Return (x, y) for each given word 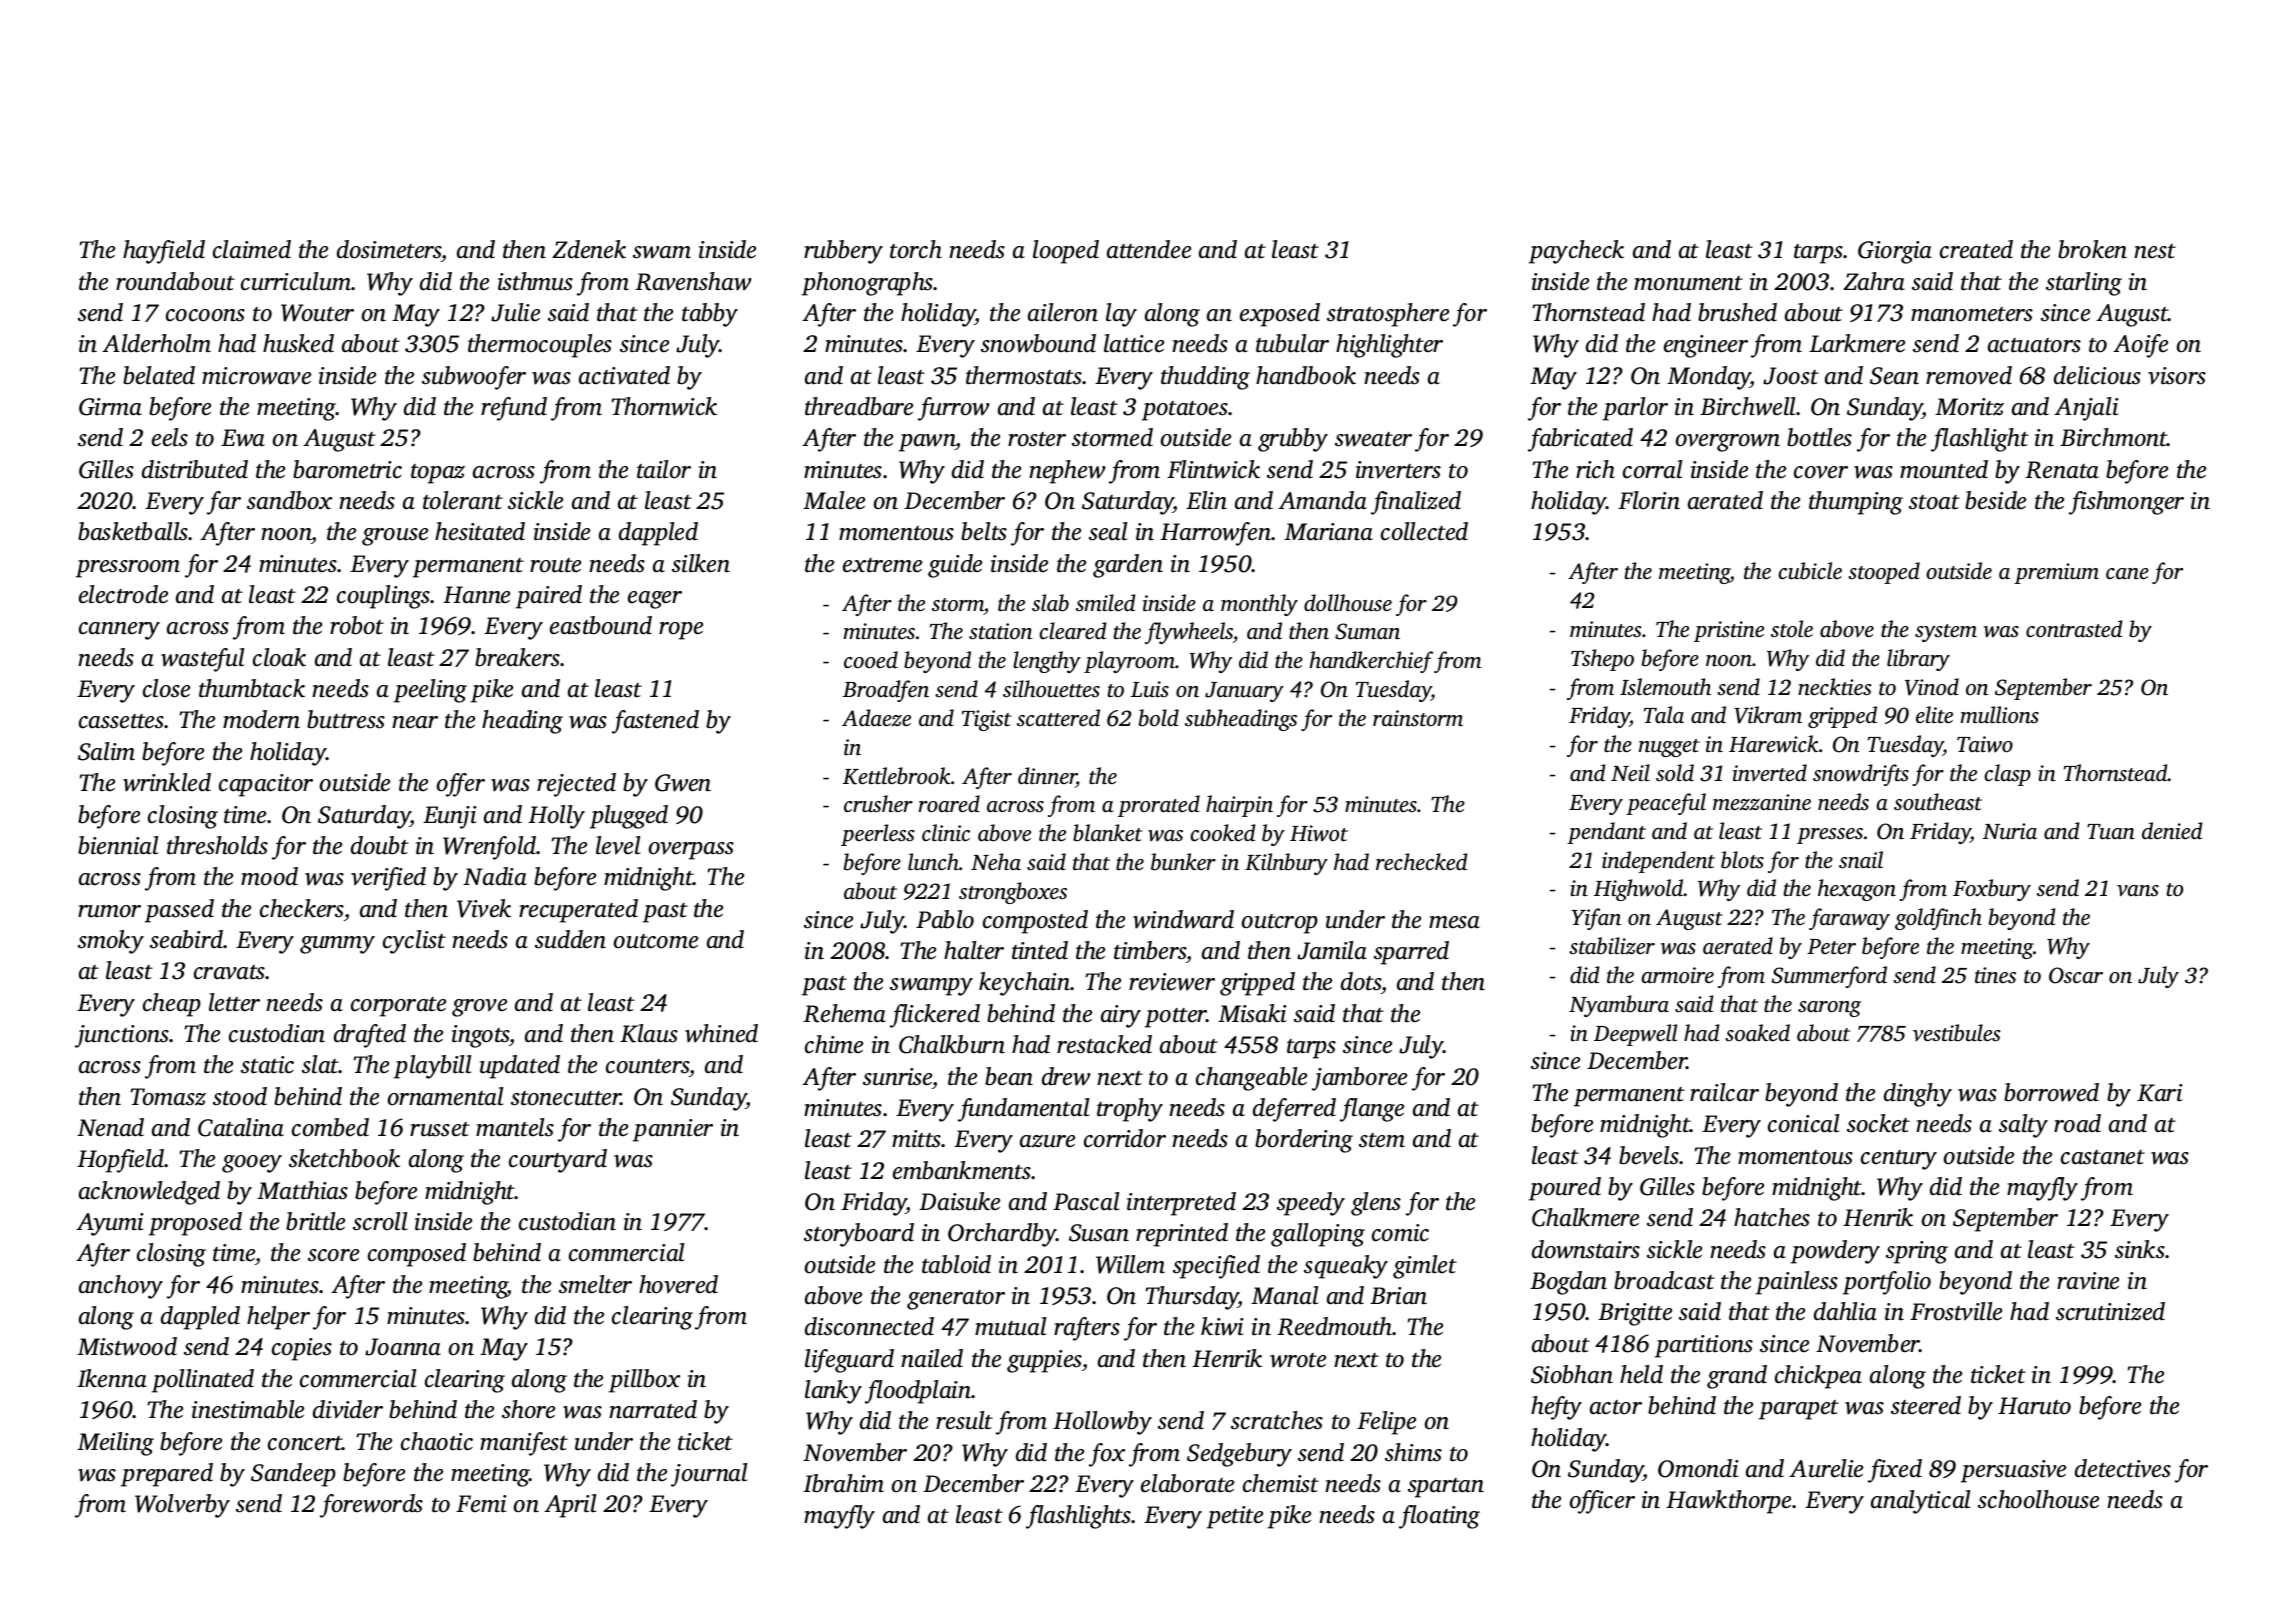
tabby (710, 315)
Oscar (2076, 975)
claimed (252, 249)
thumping (1856, 503)
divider (348, 1409)
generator (956, 1300)
